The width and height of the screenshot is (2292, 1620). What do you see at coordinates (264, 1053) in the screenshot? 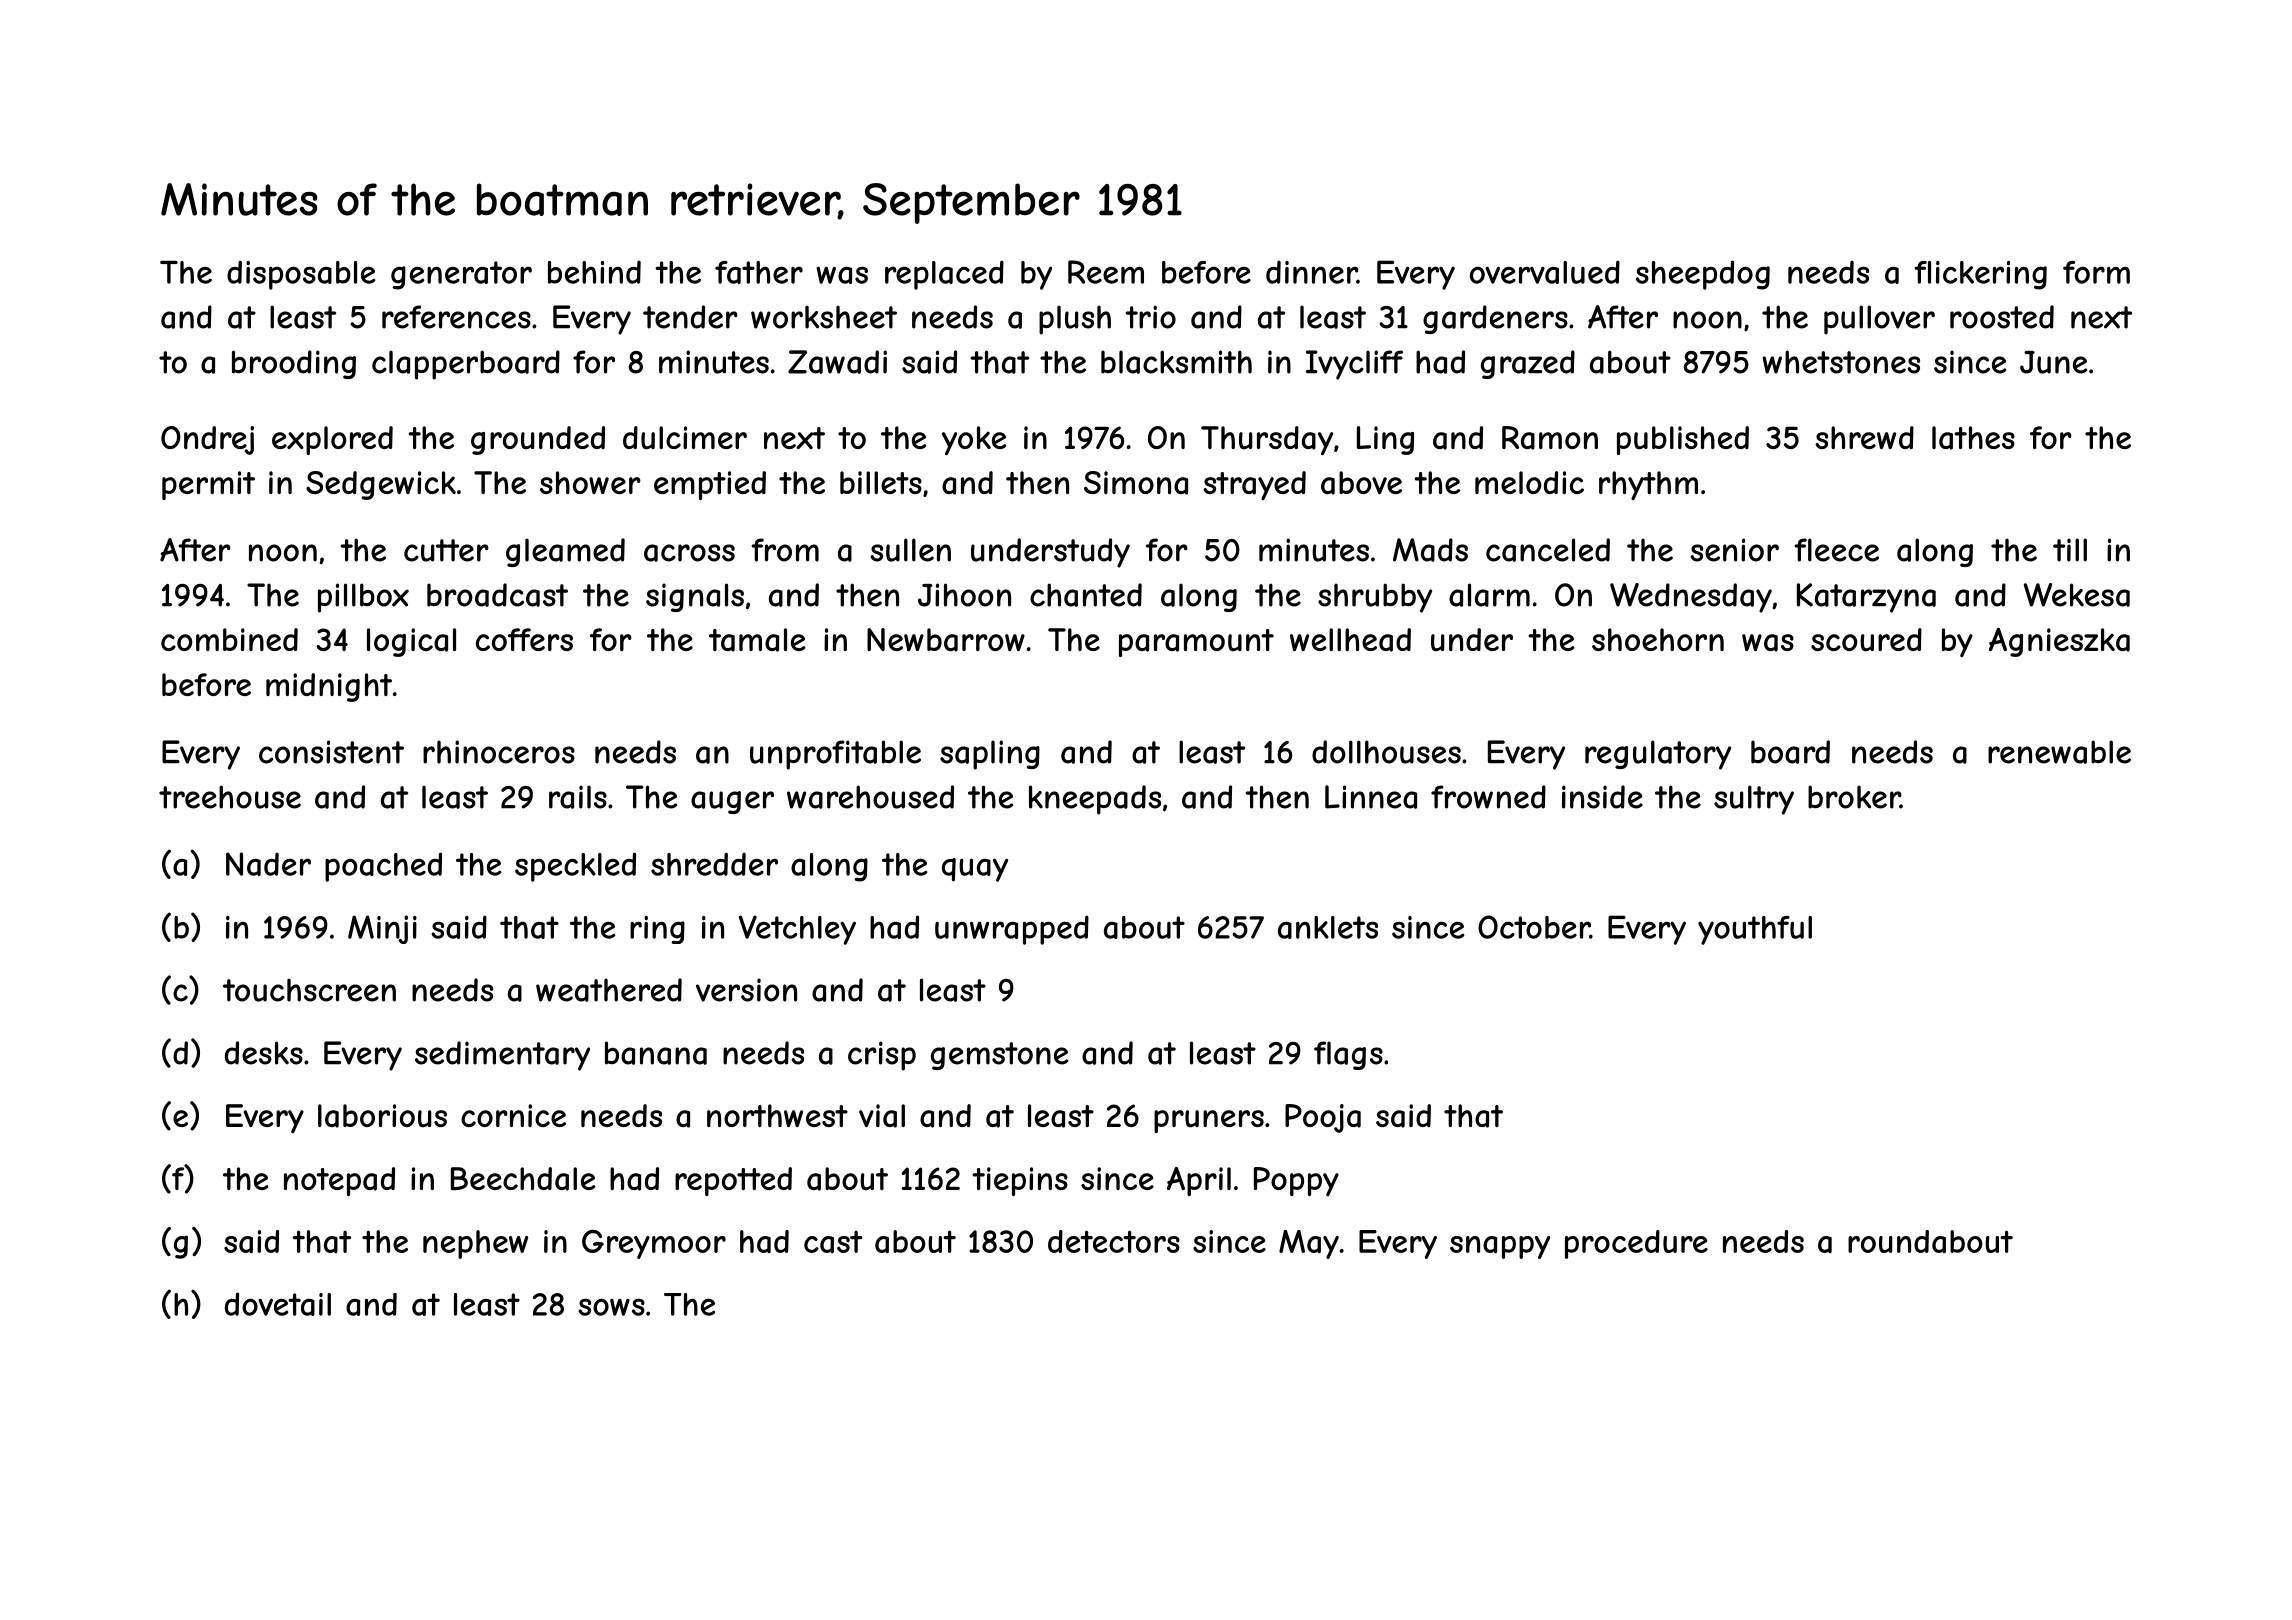
I see `desks` at bounding box center [264, 1053].
